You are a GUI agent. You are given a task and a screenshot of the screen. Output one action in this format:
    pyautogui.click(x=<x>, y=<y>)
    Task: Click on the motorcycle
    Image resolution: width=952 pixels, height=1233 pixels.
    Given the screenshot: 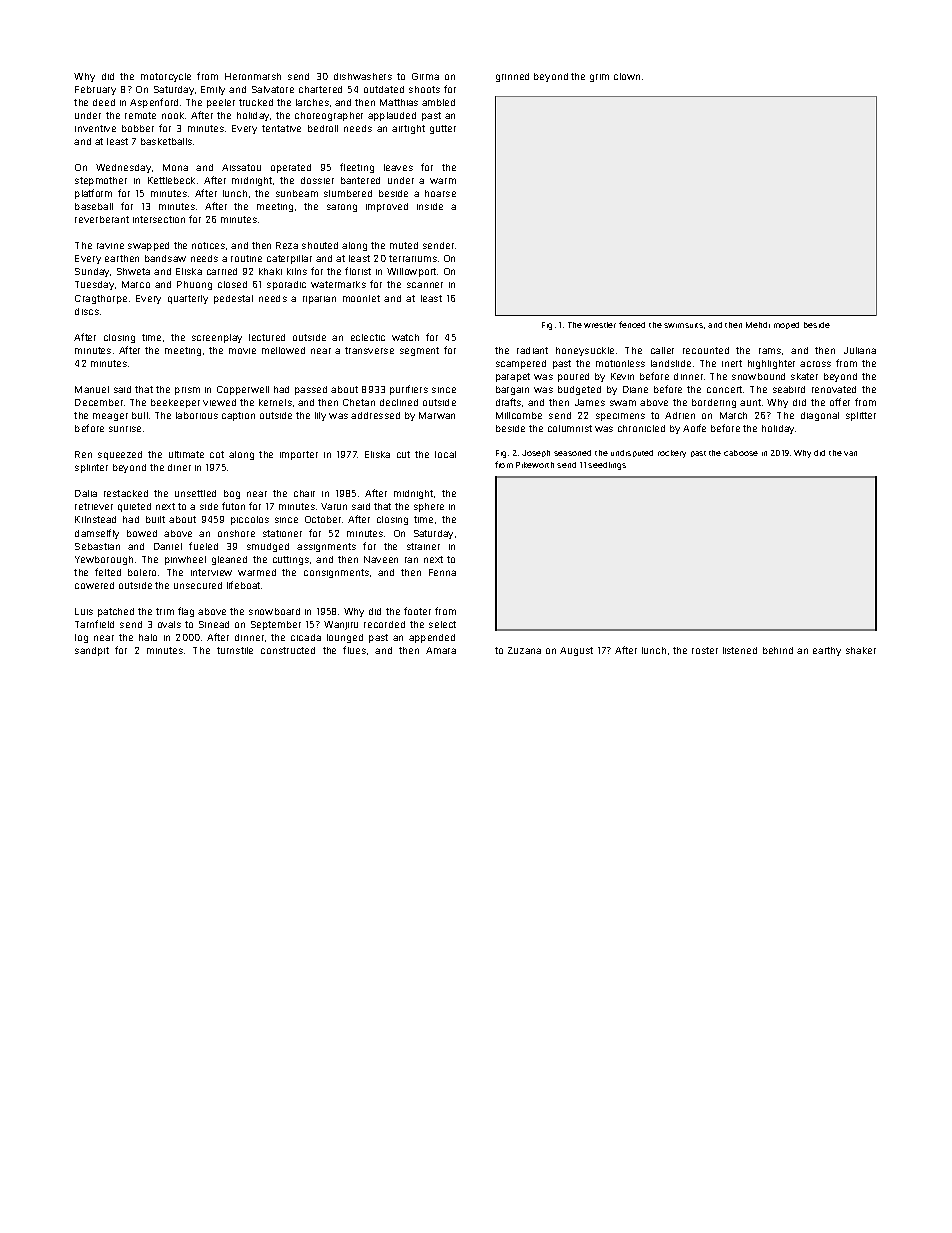 What is the action you would take?
    pyautogui.click(x=166, y=77)
